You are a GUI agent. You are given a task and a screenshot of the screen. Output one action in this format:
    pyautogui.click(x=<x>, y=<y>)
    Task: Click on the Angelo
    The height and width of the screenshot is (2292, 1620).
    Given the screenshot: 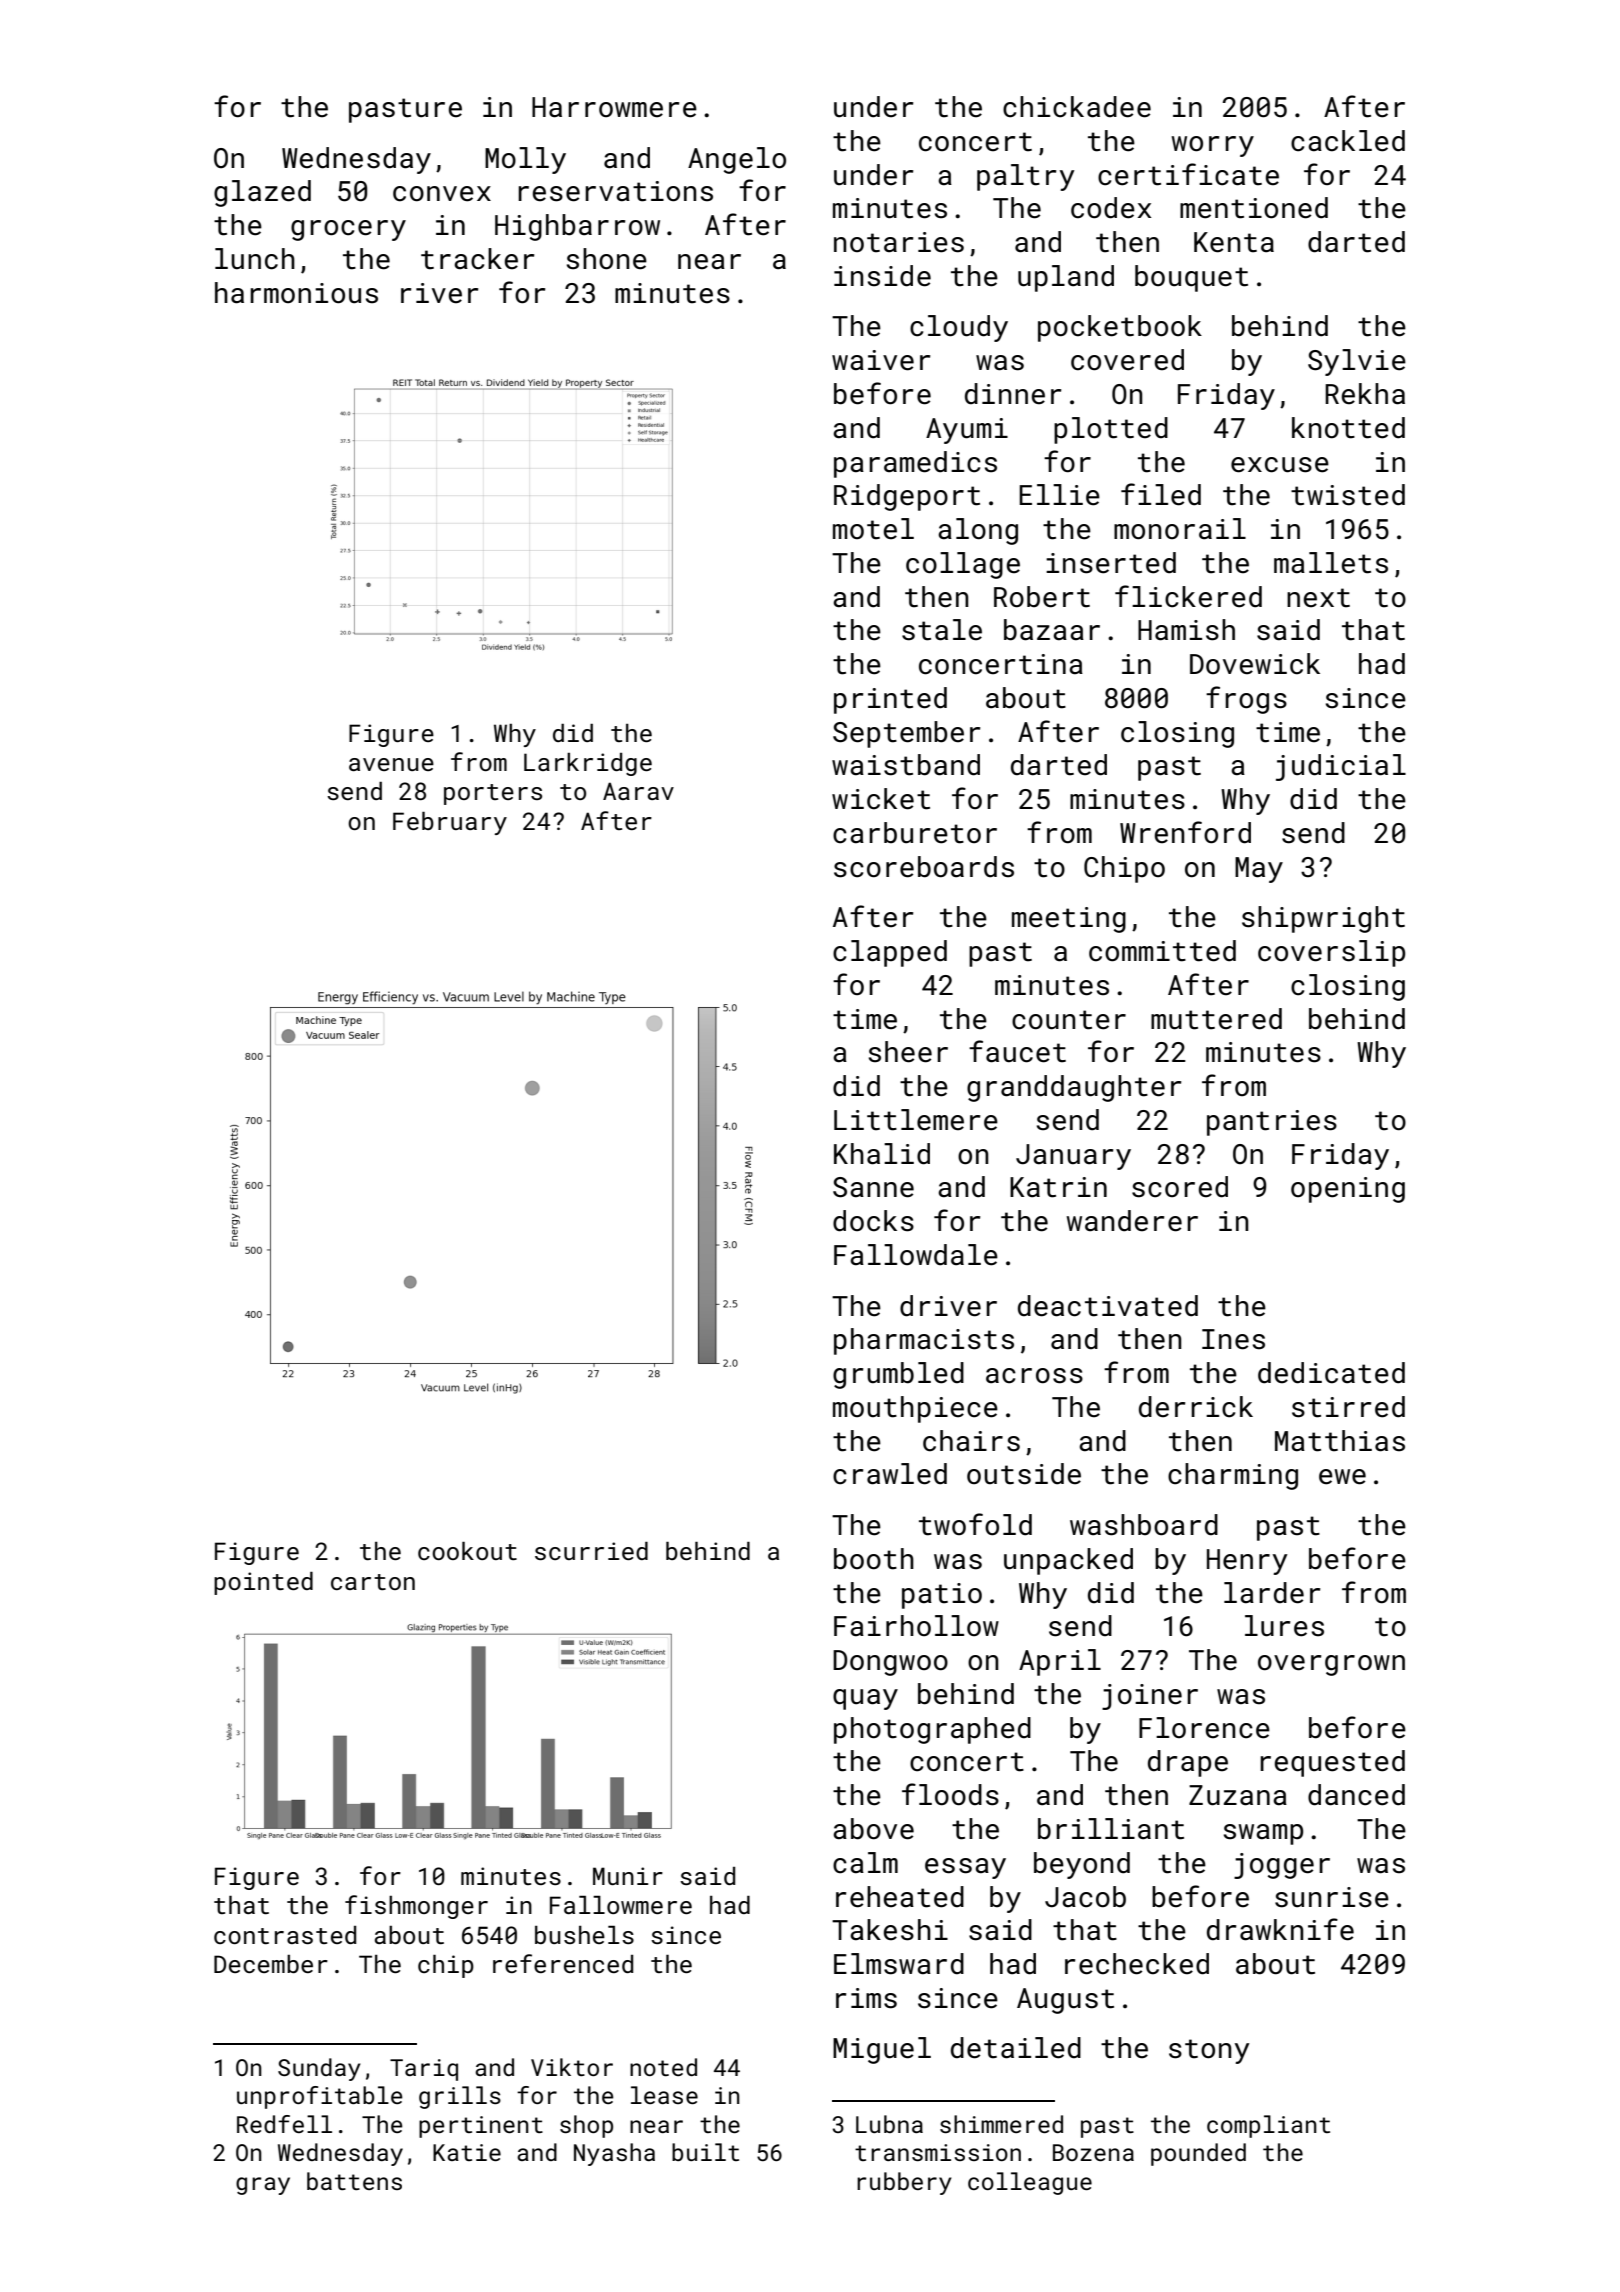 What is the action you would take?
    pyautogui.click(x=737, y=160)
